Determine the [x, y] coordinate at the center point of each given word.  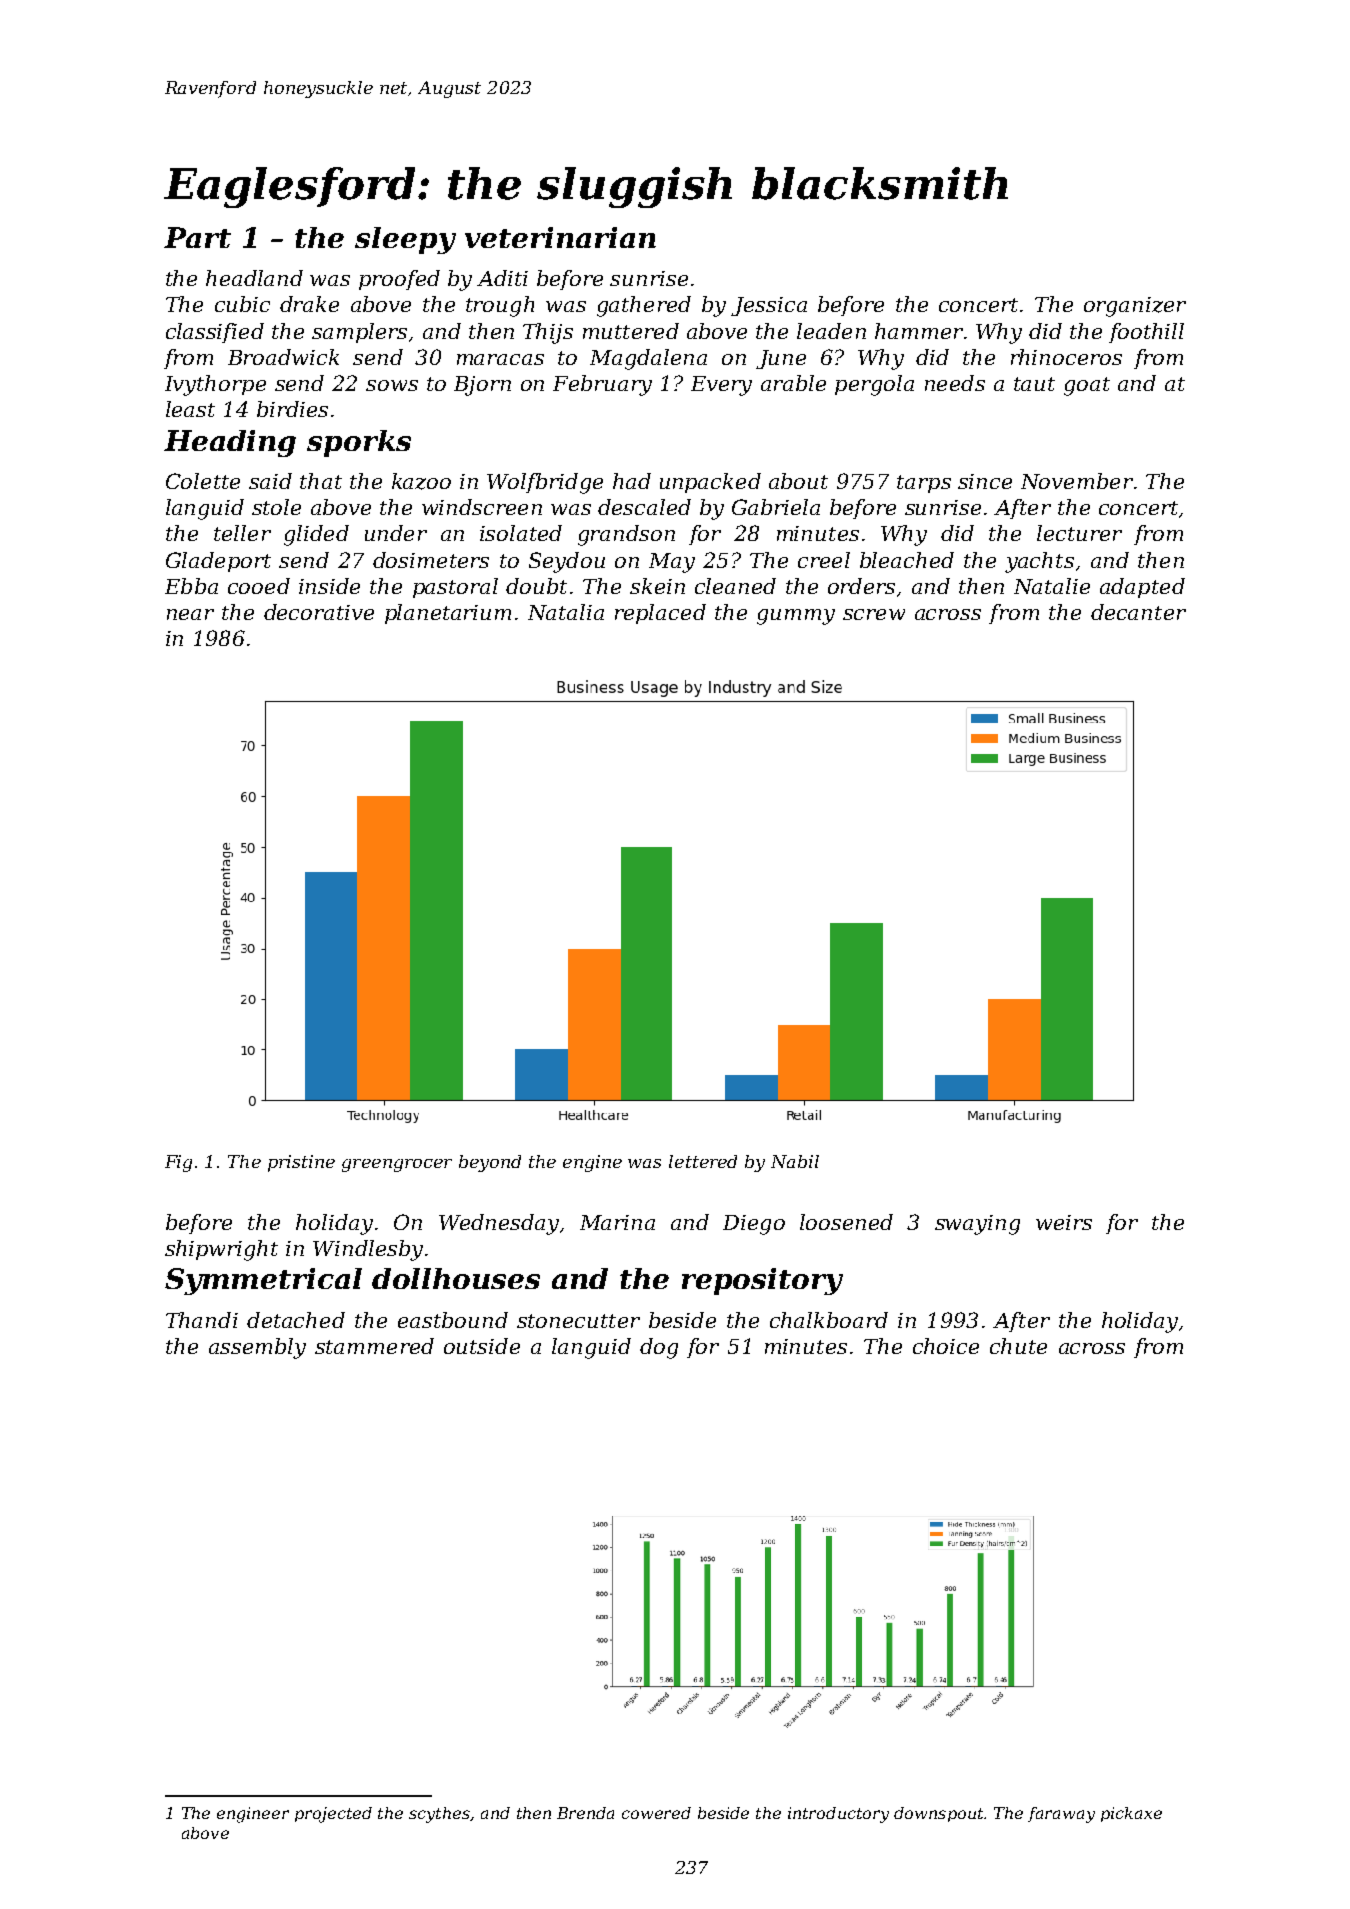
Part [197, 237]
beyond [490, 1163]
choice [946, 1346]
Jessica [769, 306]
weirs [1064, 1222]
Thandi [202, 1320]
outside [482, 1346]
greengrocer [397, 1165]
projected [333, 1815]
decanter [1138, 612]
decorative [319, 612]
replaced [660, 614]
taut [1034, 384]
